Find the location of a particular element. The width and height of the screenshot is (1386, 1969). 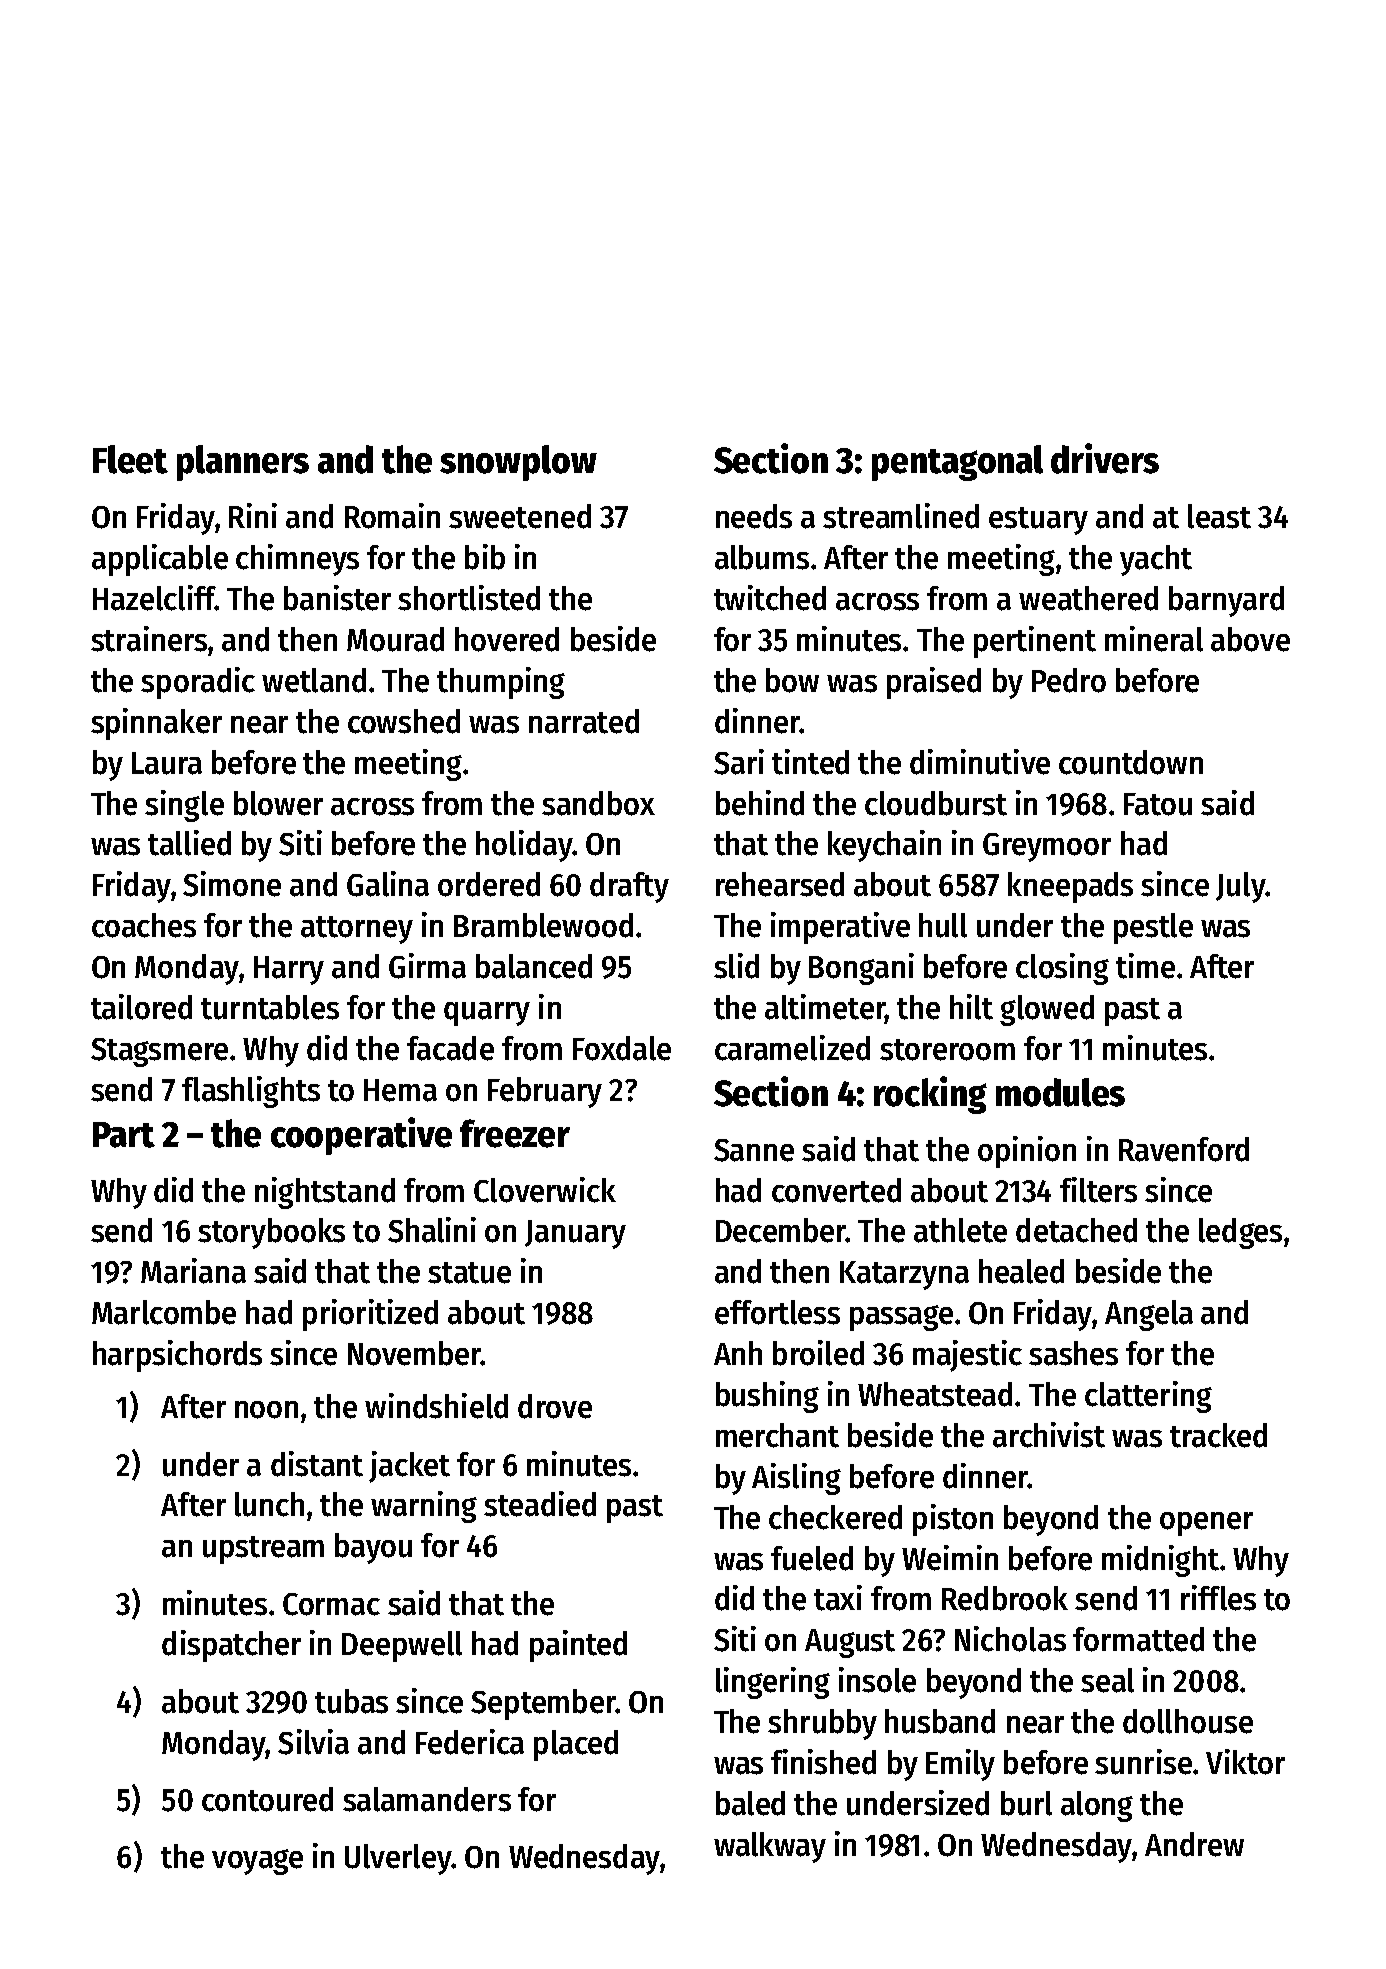

placed is located at coordinates (576, 1745).
